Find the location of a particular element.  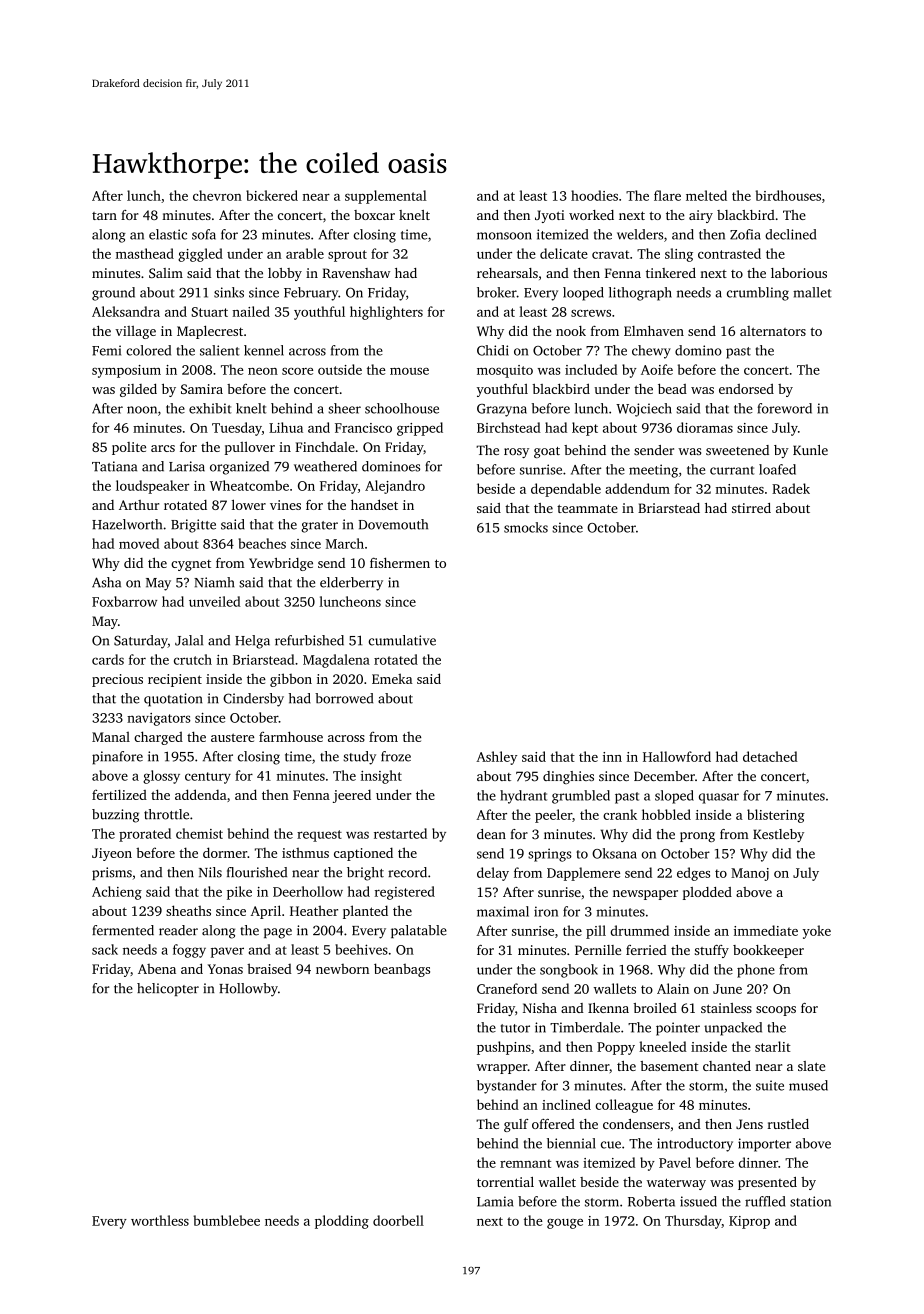

plodding is located at coordinates (342, 1222).
